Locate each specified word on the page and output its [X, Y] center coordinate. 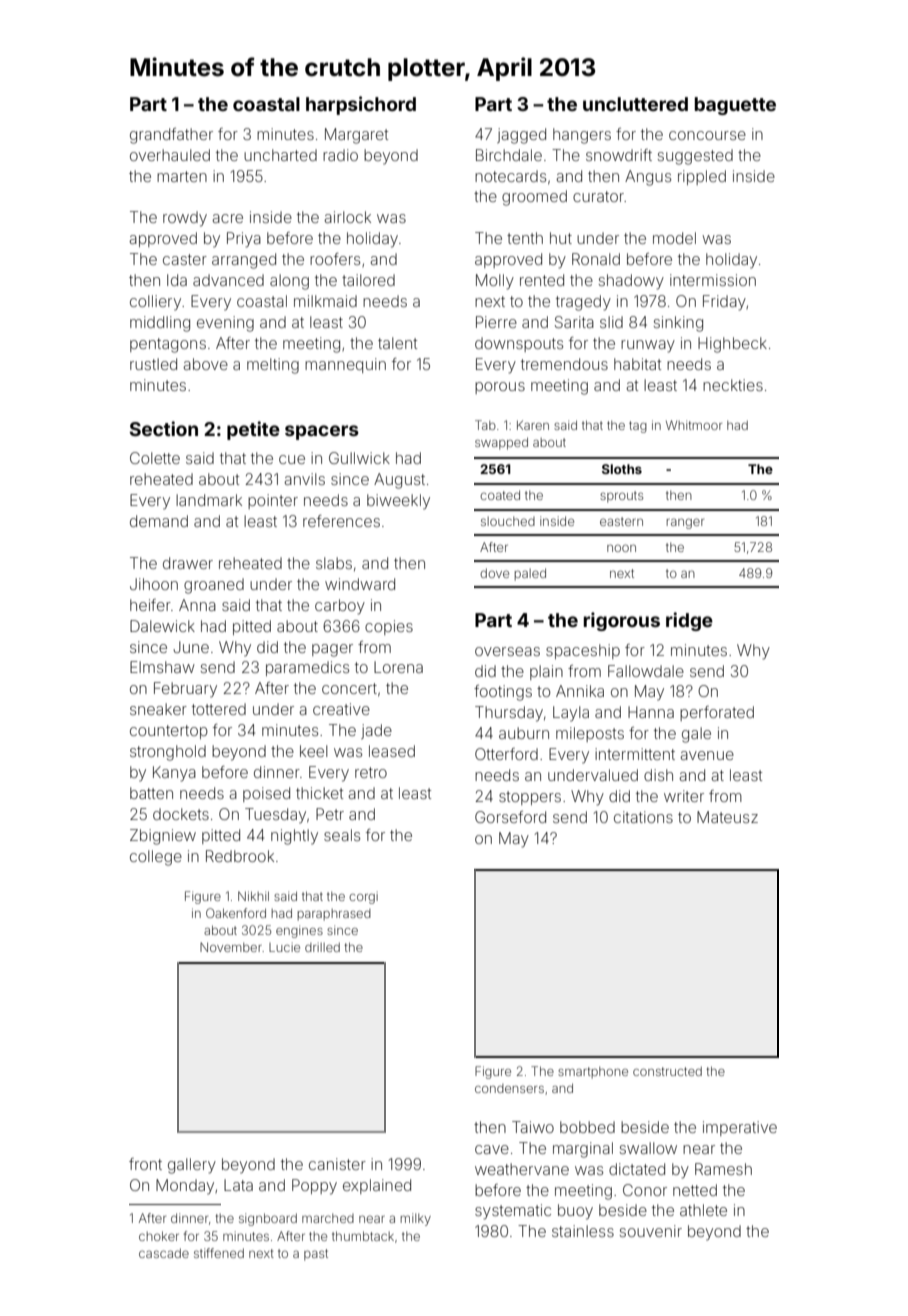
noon [621, 548]
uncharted [280, 155]
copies [389, 627]
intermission [713, 280]
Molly [495, 282]
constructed [667, 1071]
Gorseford [510, 817]
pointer [273, 501]
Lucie [284, 947]
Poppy [314, 1187]
